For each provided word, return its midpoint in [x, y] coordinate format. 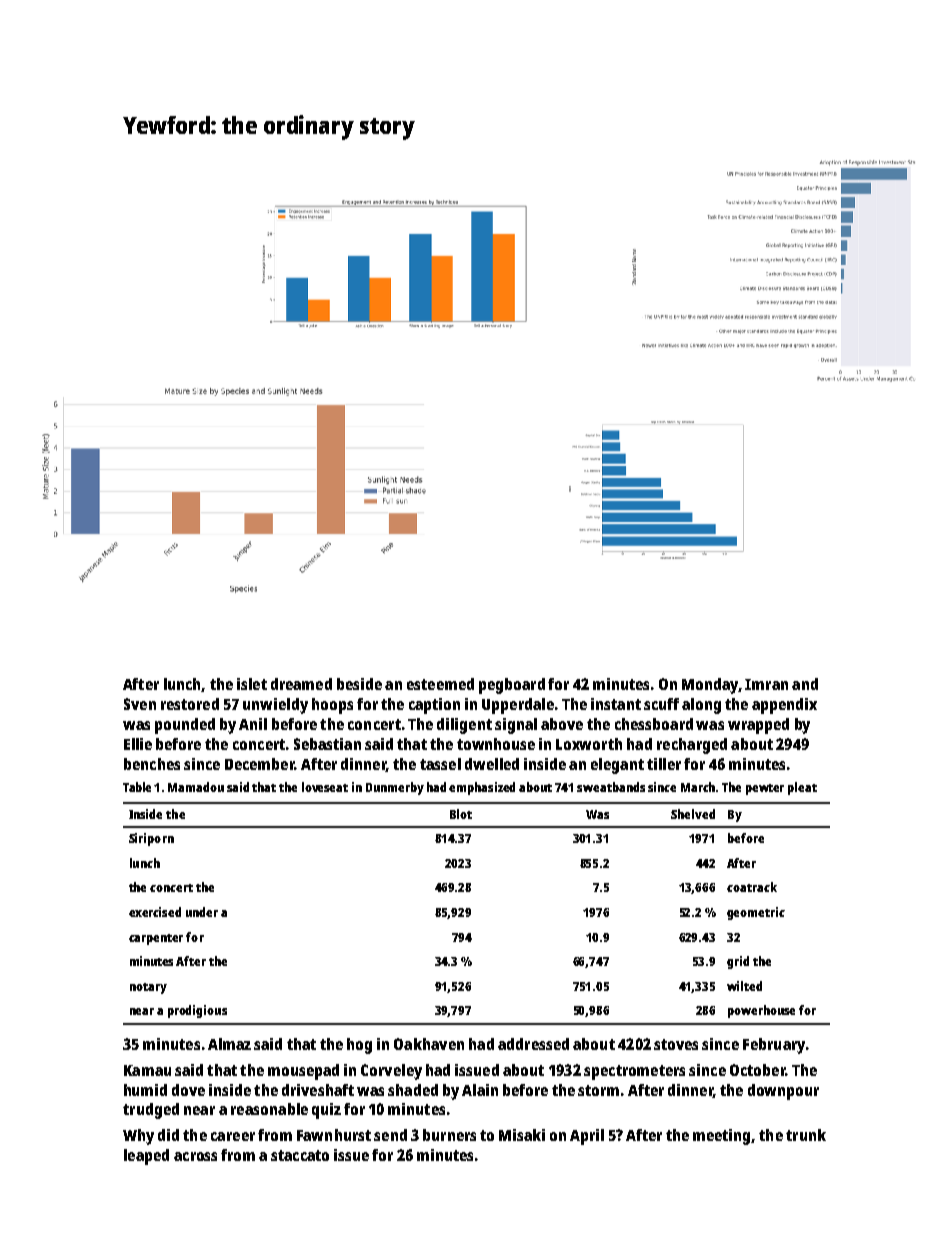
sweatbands [611, 787]
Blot [461, 814]
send [390, 1135]
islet [252, 684]
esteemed [440, 684]
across [195, 1156]
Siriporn [151, 839]
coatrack [752, 887]
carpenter [156, 939]
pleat [802, 788]
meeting [721, 1137]
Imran [766, 684]
